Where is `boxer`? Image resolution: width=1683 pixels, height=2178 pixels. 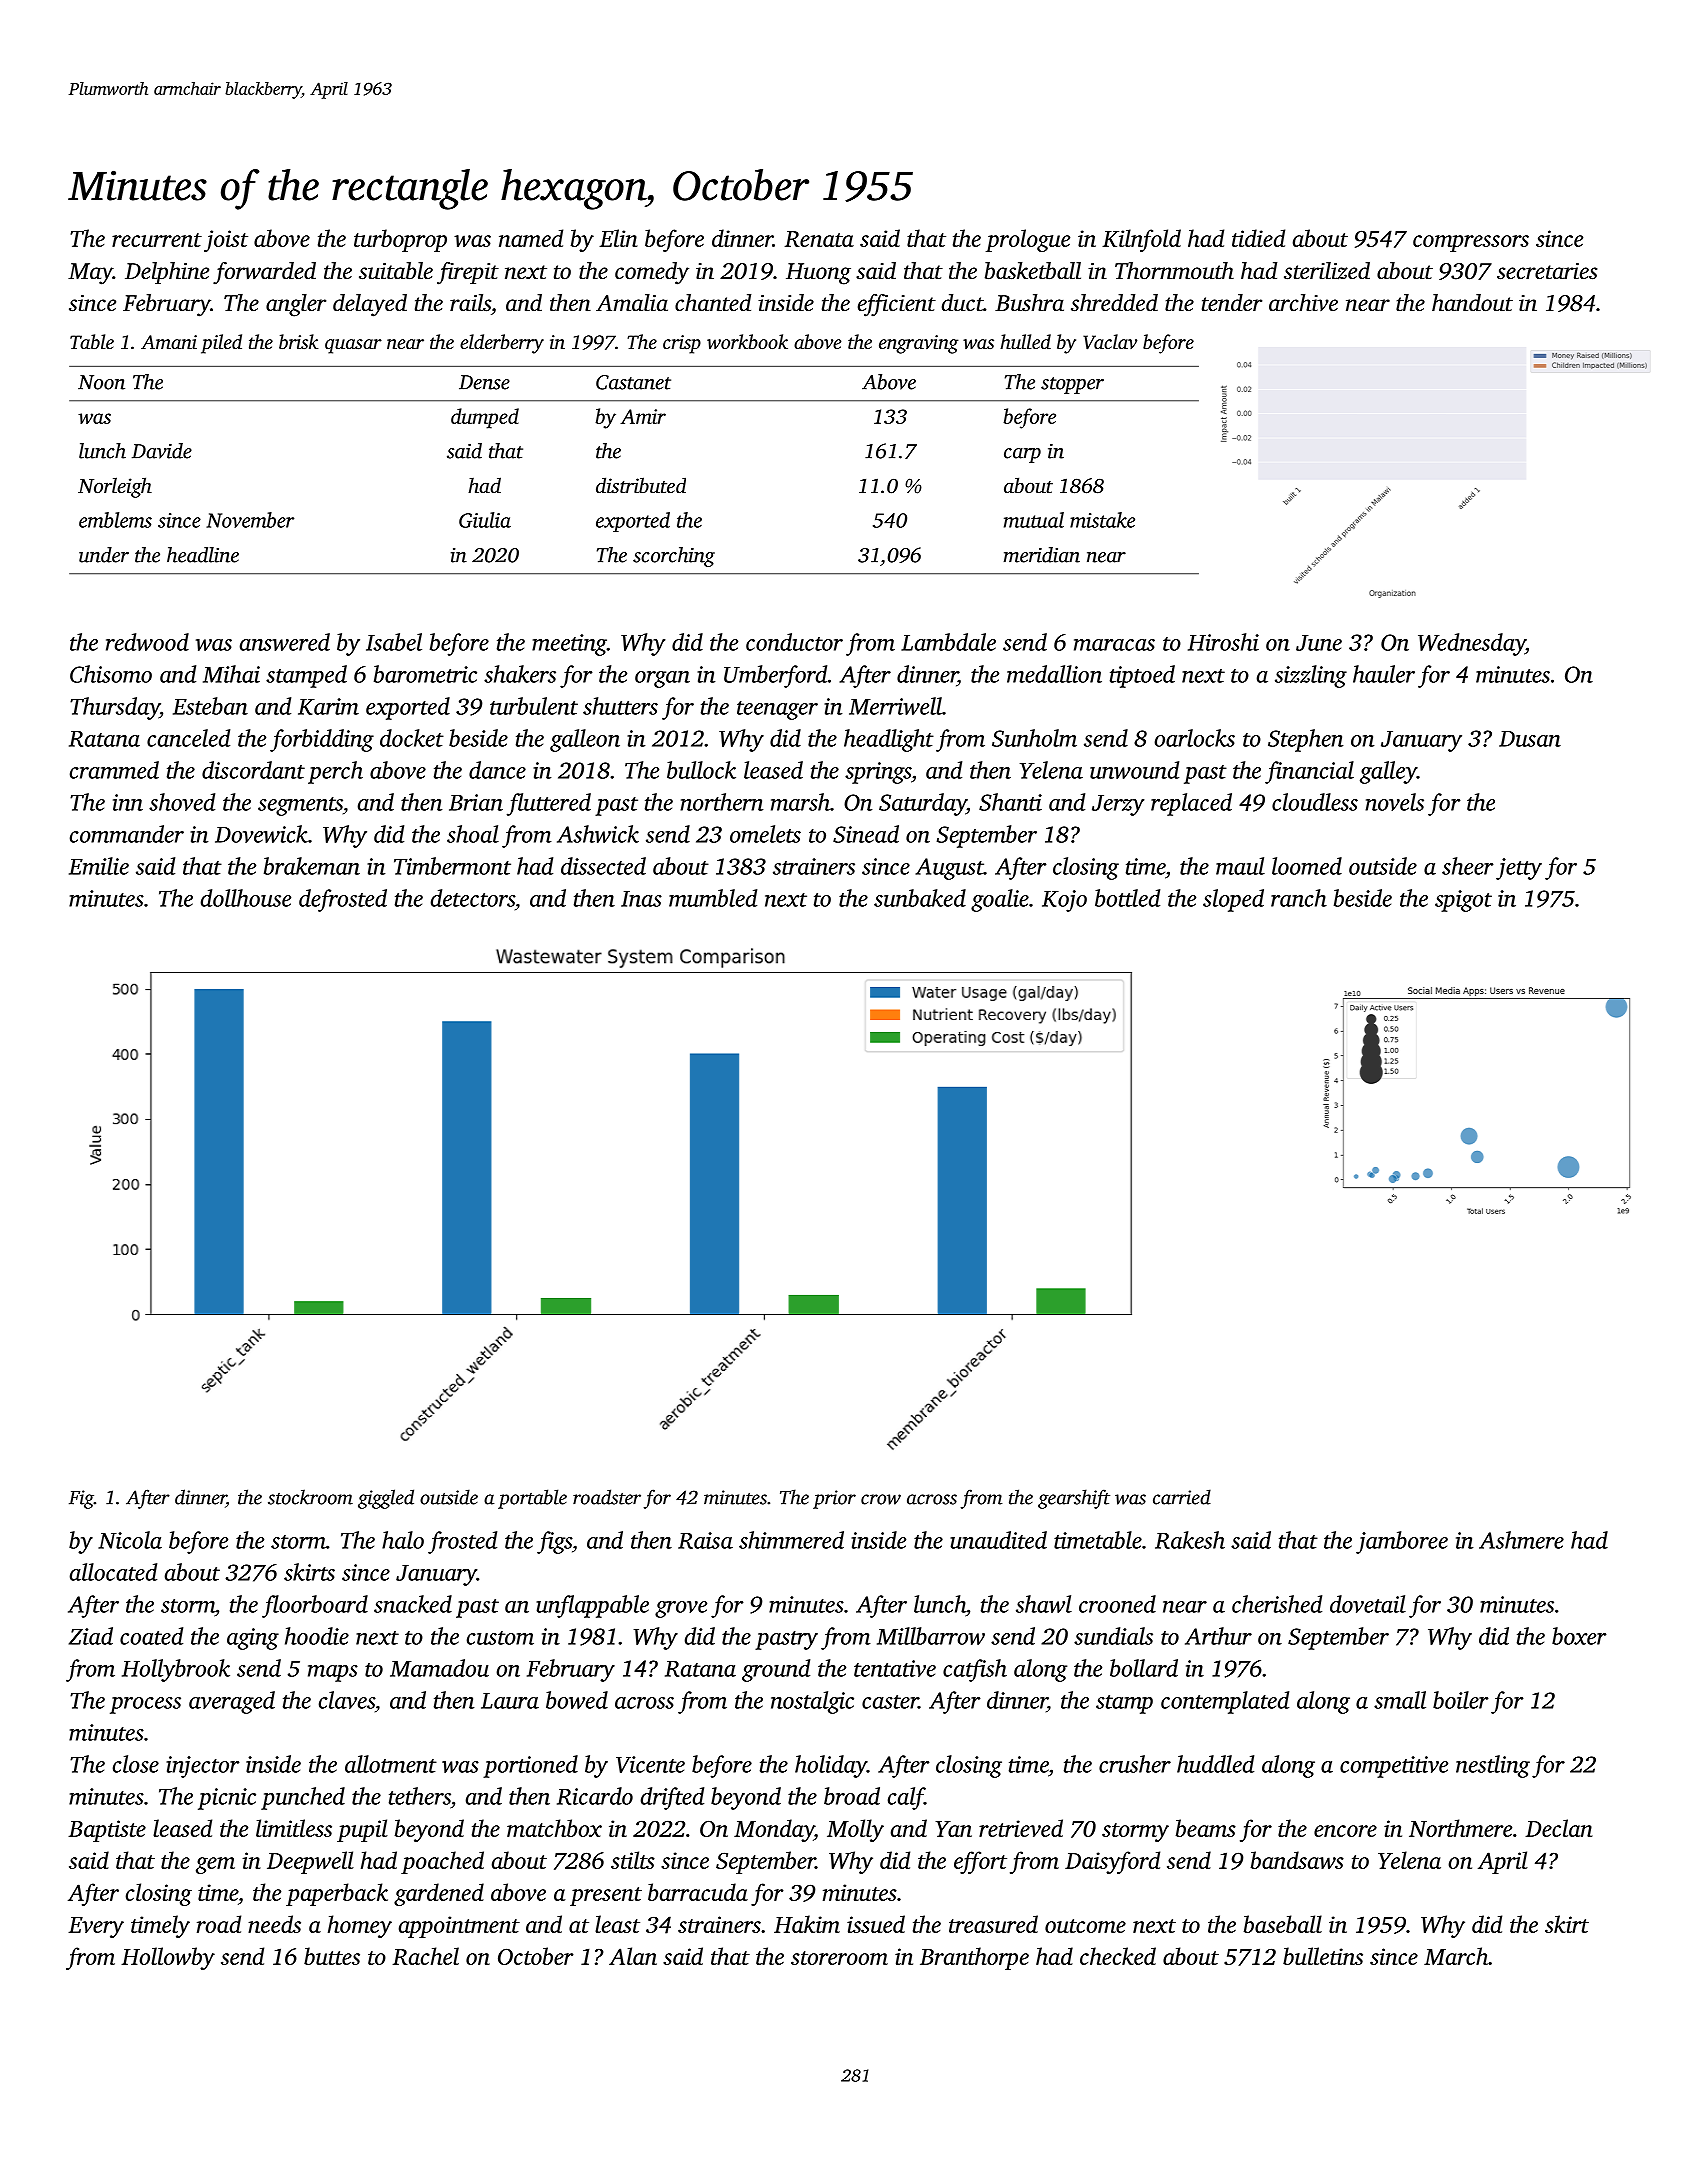
boxer is located at coordinates (1579, 1636).
